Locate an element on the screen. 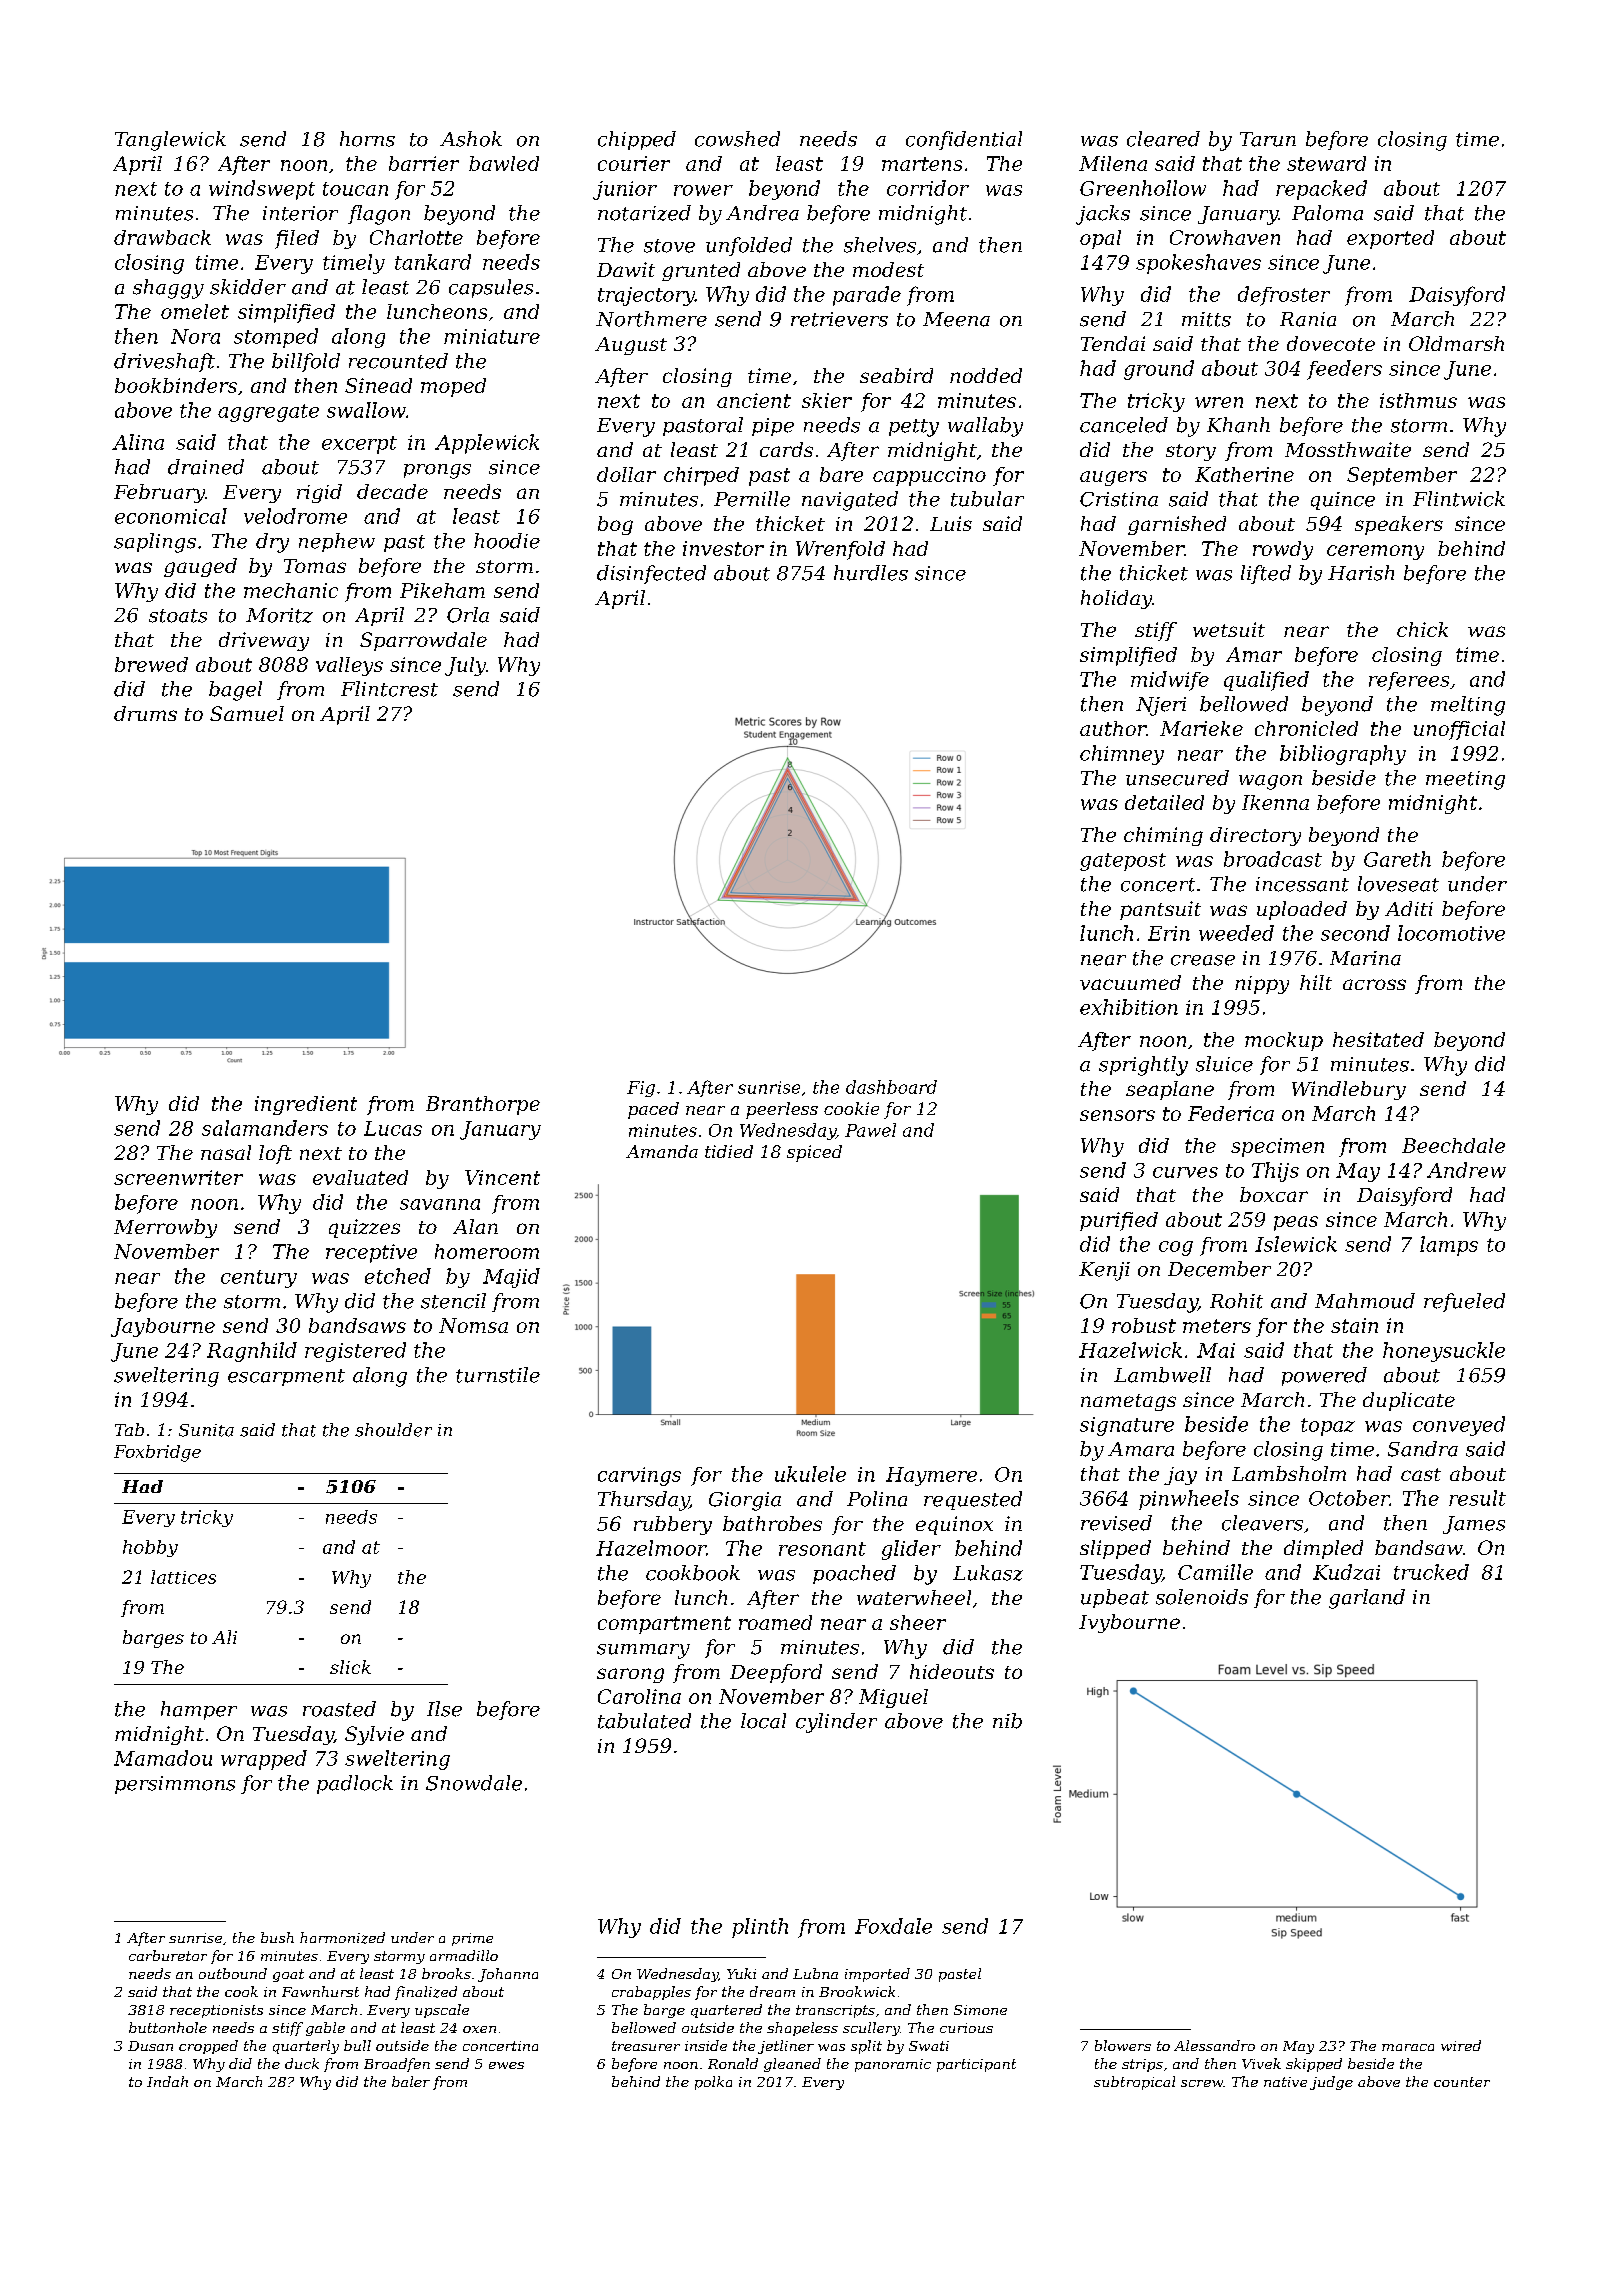  Ivybourne is located at coordinates (1129, 1623).
